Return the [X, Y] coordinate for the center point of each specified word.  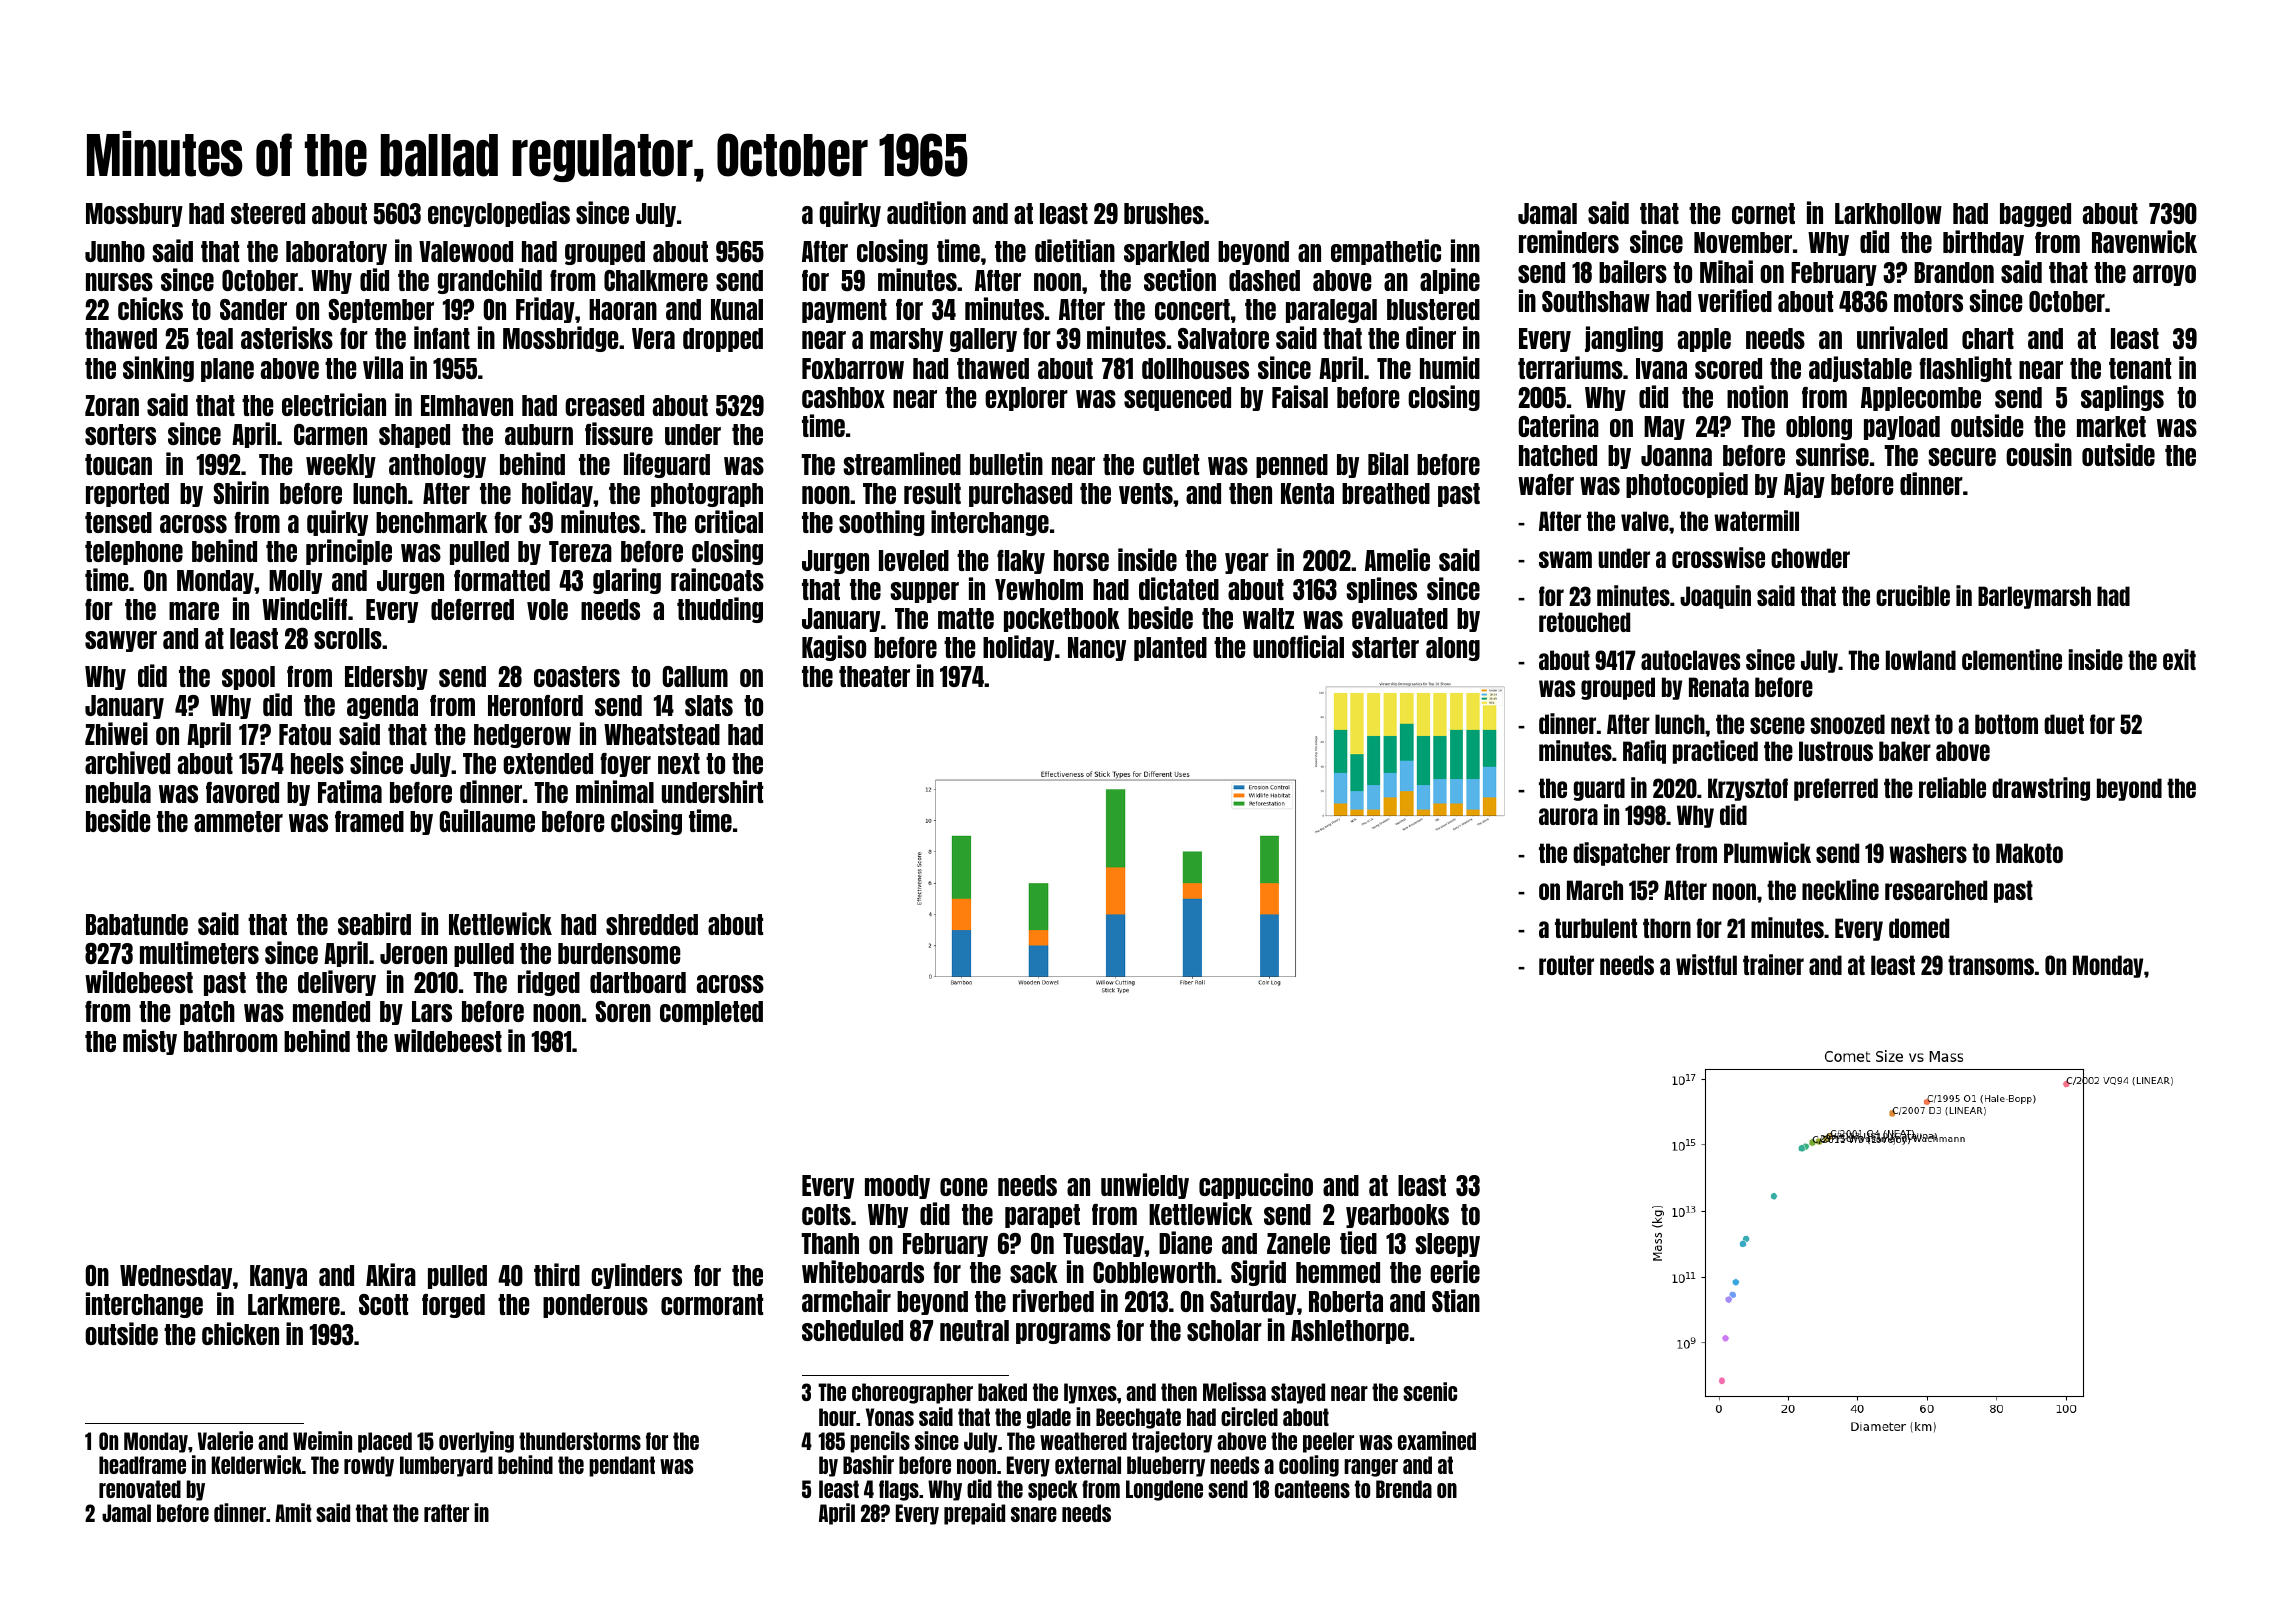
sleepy [1447, 1245]
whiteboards [863, 1271]
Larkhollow [1888, 213]
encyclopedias [499, 214]
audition [926, 212]
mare [194, 611]
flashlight [1965, 369]
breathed [1386, 493]
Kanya [278, 1277]
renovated [140, 1489]
